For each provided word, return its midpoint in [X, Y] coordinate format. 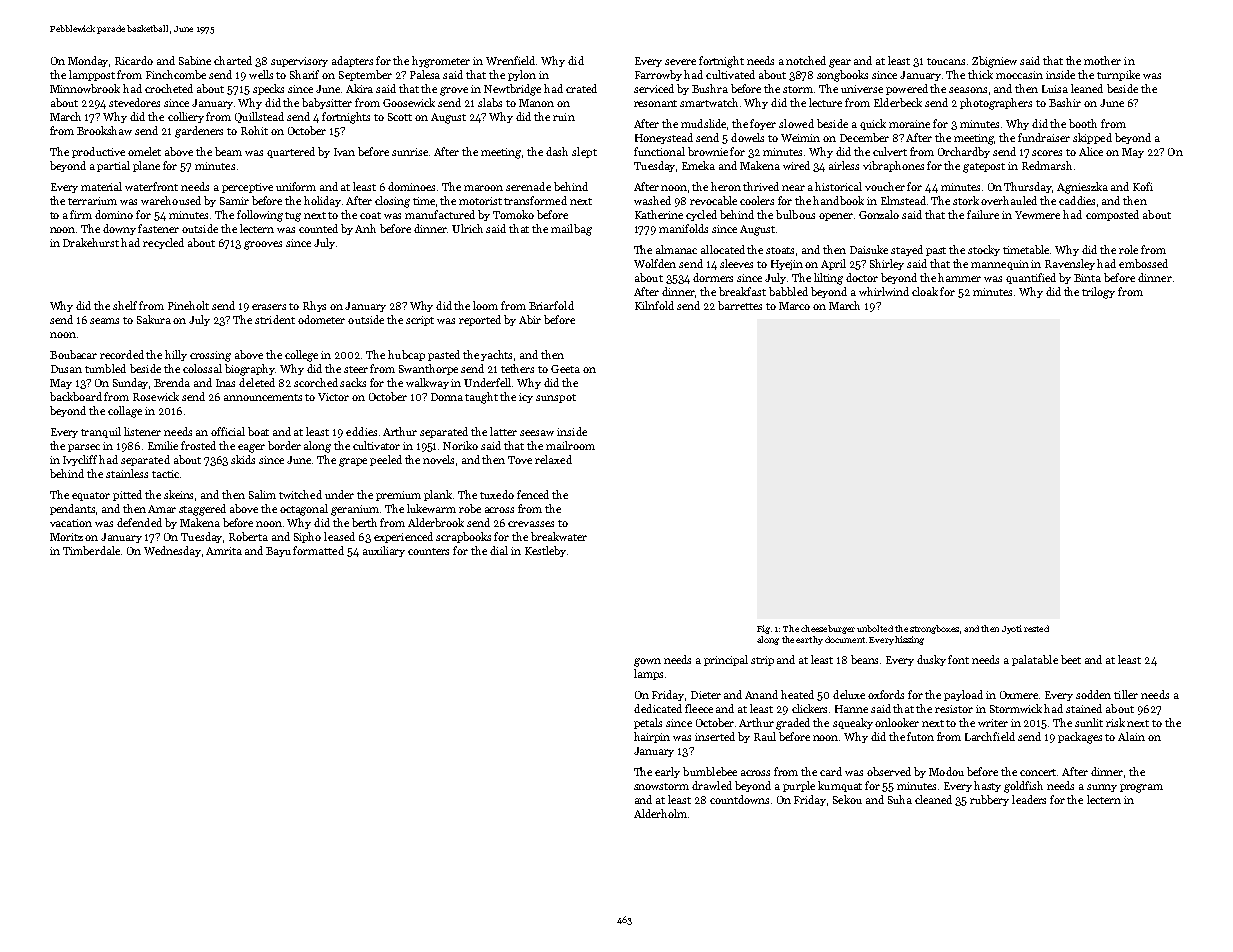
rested [1036, 628]
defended [139, 522]
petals [648, 723]
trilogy [1098, 293]
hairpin [652, 737]
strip [762, 661]
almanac [676, 249]
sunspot [556, 398]
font [958, 659]
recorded [122, 354]
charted [233, 60]
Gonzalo [879, 214]
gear [840, 63]
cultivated [730, 74]
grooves [263, 245]
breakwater [559, 536]
